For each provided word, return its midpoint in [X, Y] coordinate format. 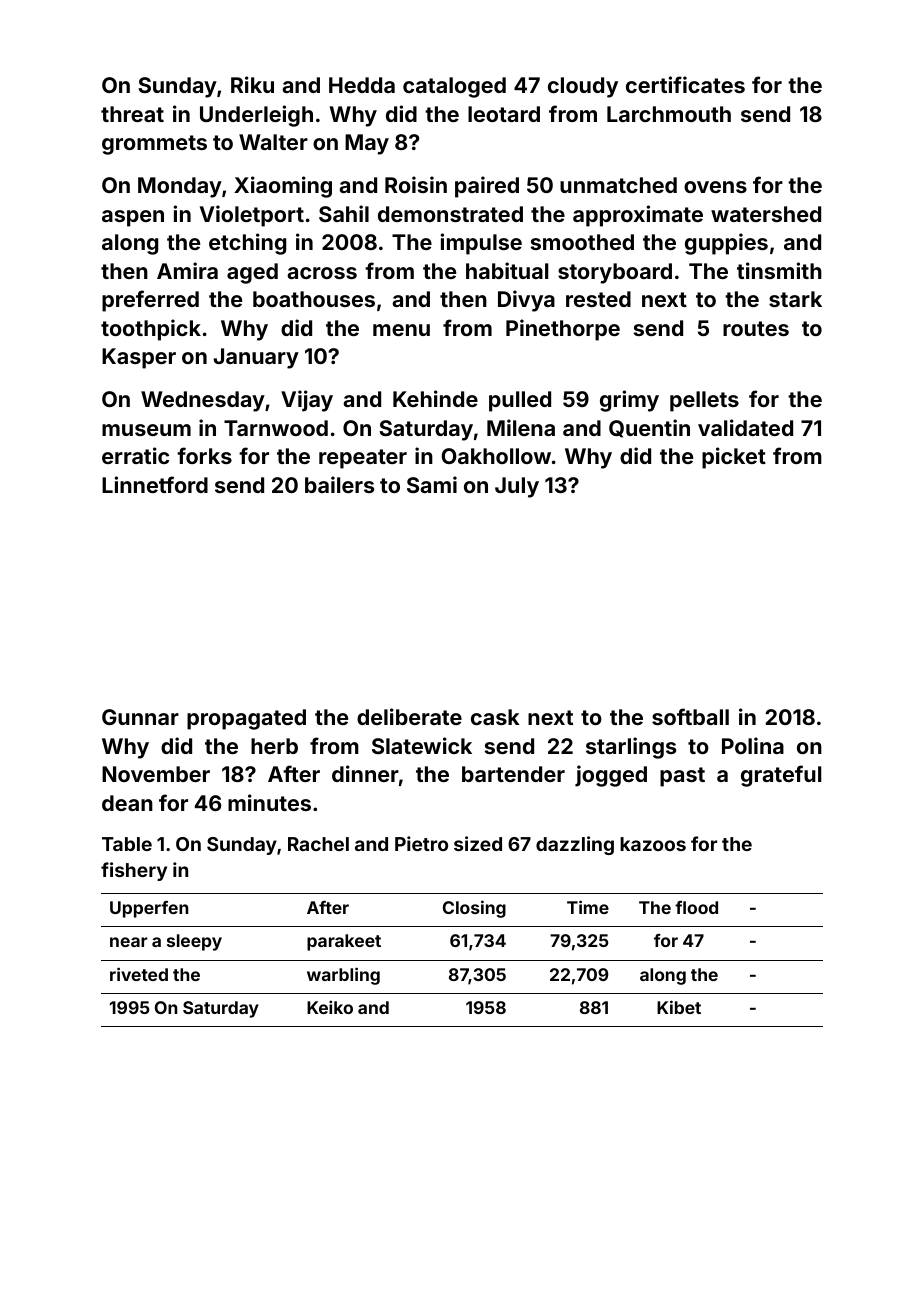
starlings [631, 748]
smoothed [582, 242]
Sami [432, 484]
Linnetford [155, 484]
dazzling [575, 845]
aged [252, 273]
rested [598, 299]
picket [734, 458]
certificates [685, 84]
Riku [252, 84]
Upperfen [149, 909]
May [367, 144]
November [156, 774]
